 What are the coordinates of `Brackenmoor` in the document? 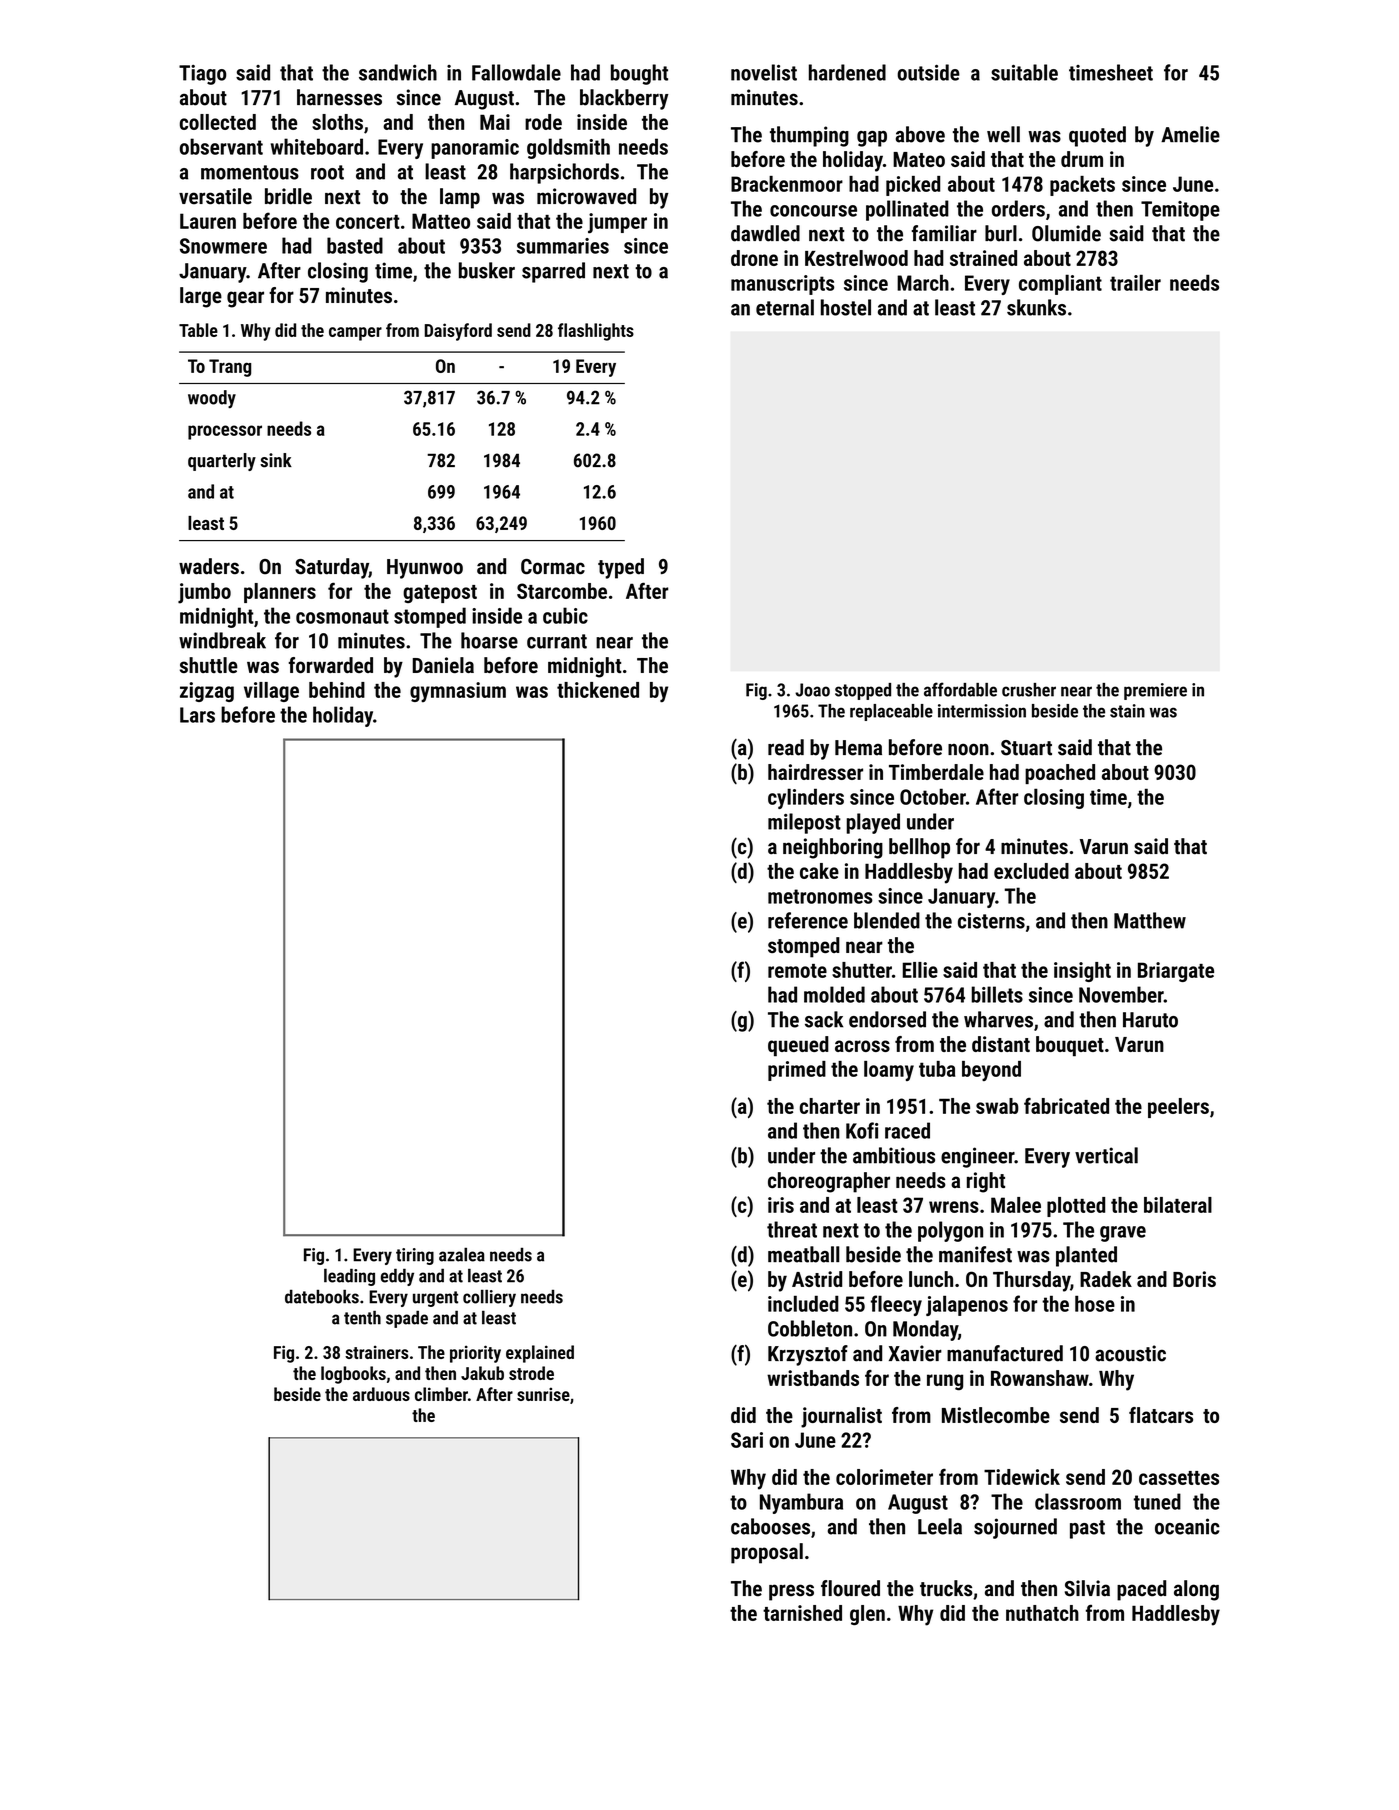 It's located at (787, 184).
